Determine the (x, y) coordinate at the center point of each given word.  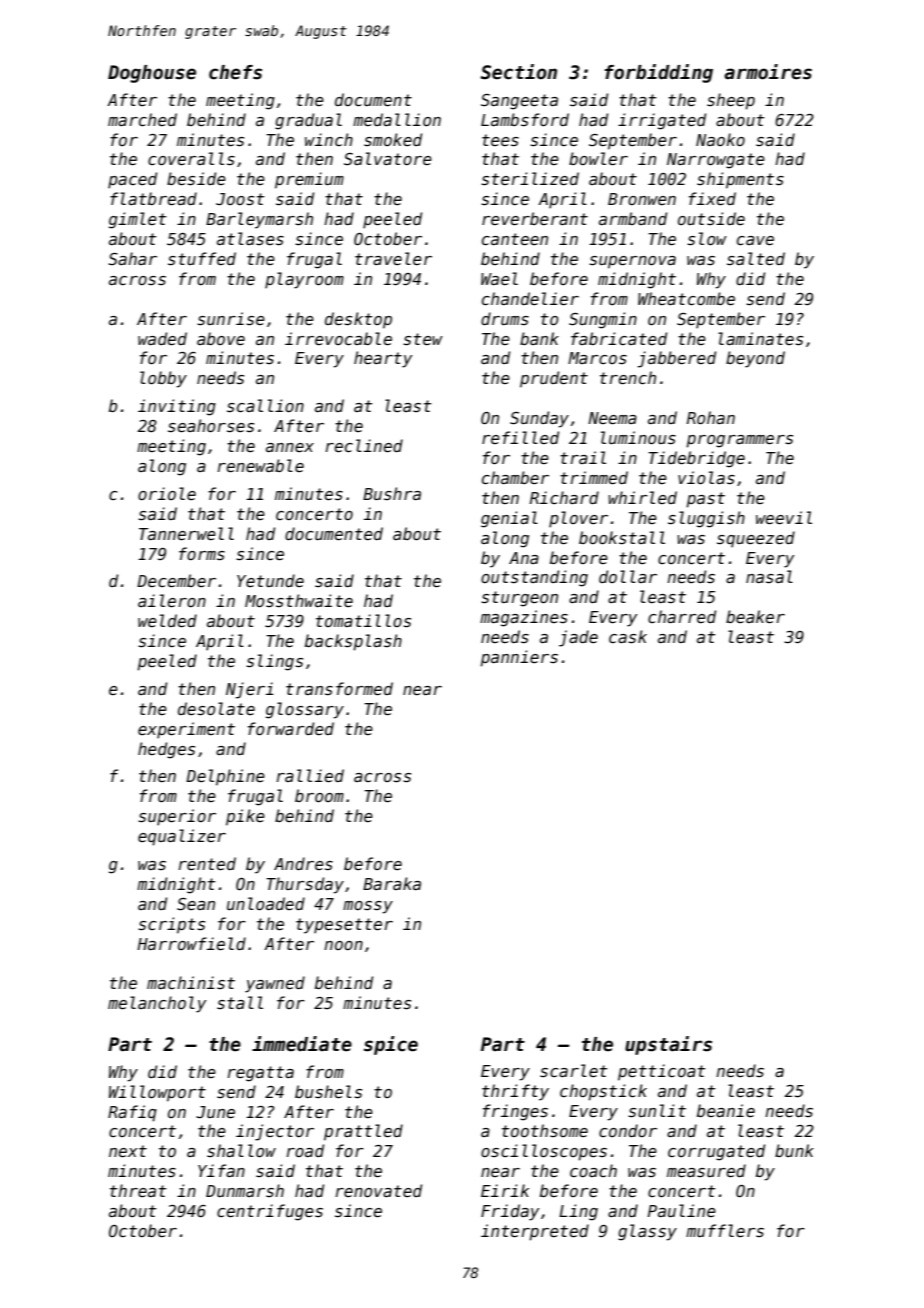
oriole (167, 493)
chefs (235, 72)
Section (519, 72)
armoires (768, 72)
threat (138, 1190)
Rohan (711, 417)
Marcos (597, 358)
